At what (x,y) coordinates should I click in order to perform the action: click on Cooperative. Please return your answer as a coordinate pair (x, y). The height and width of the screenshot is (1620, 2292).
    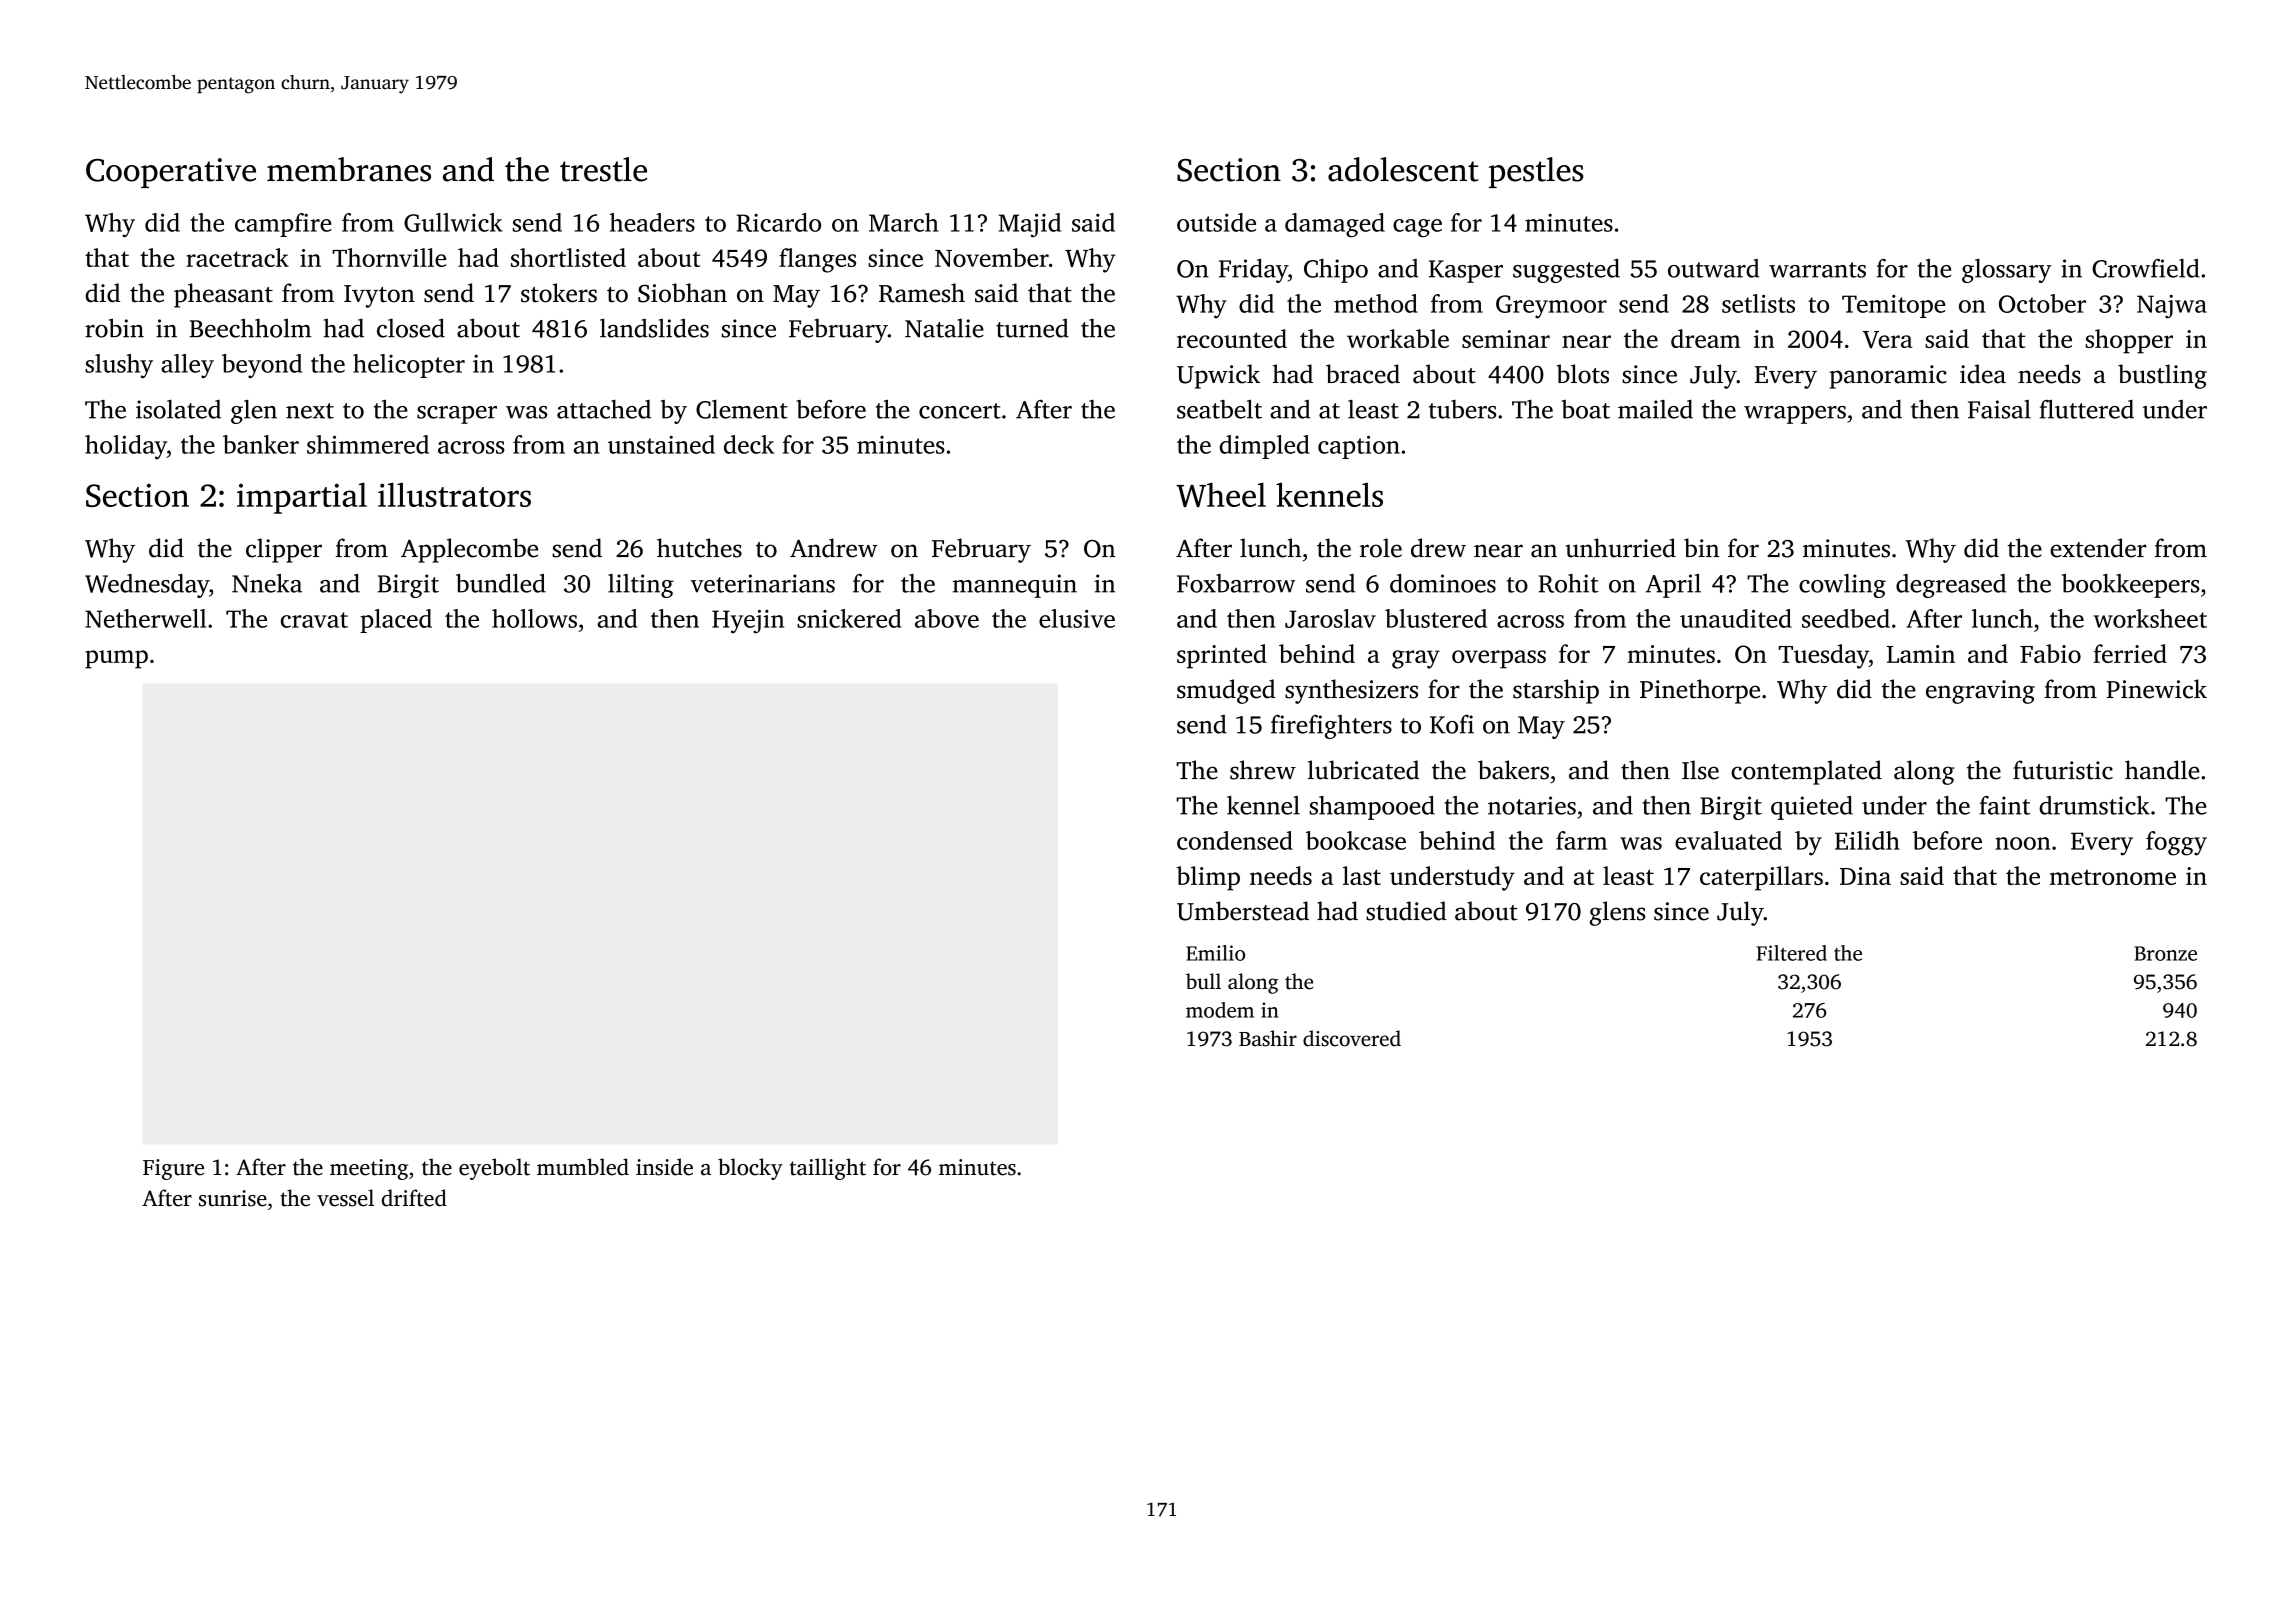
    Looking at the image, I should click on (171, 173).
